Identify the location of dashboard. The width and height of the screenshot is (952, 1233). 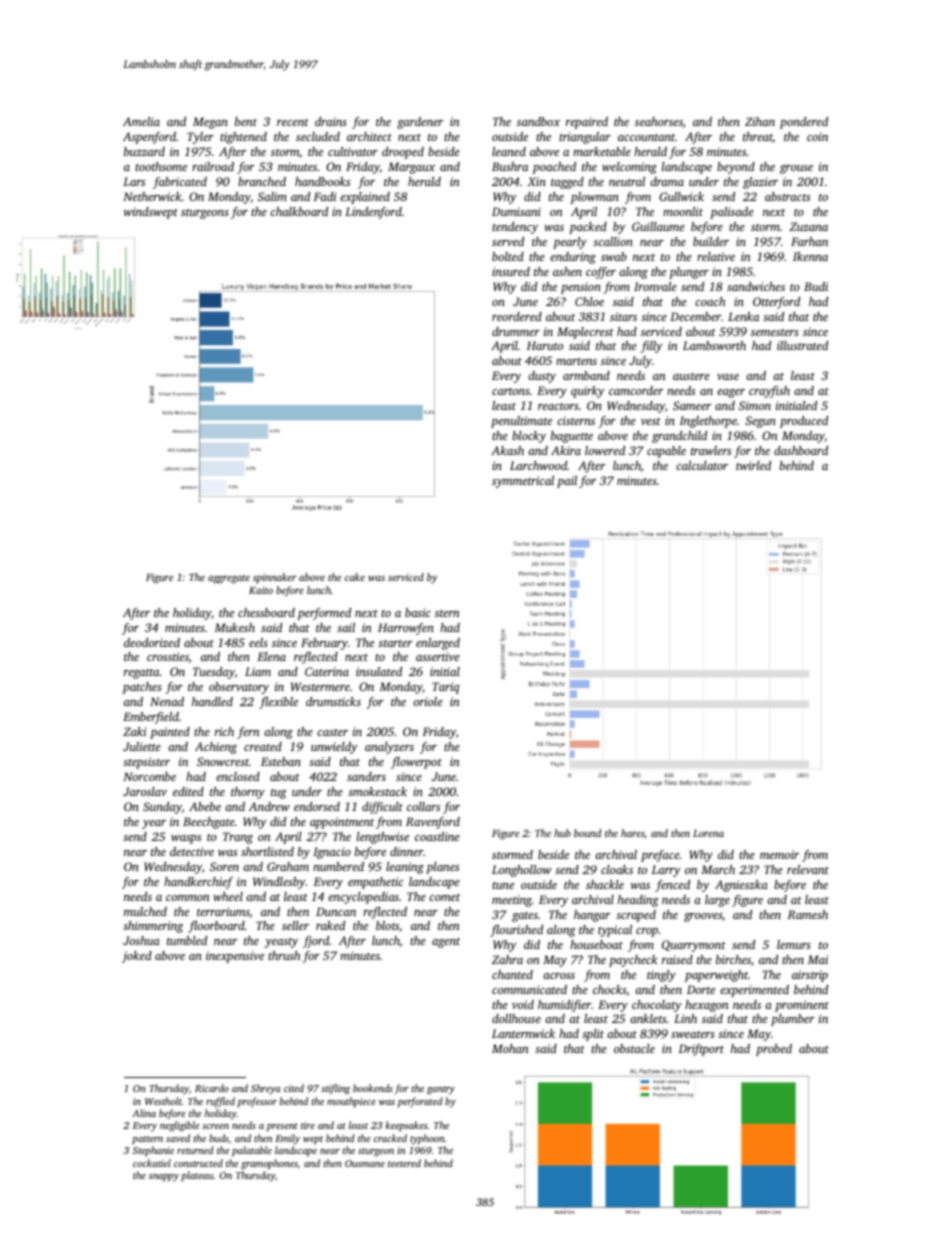
(801, 450).
